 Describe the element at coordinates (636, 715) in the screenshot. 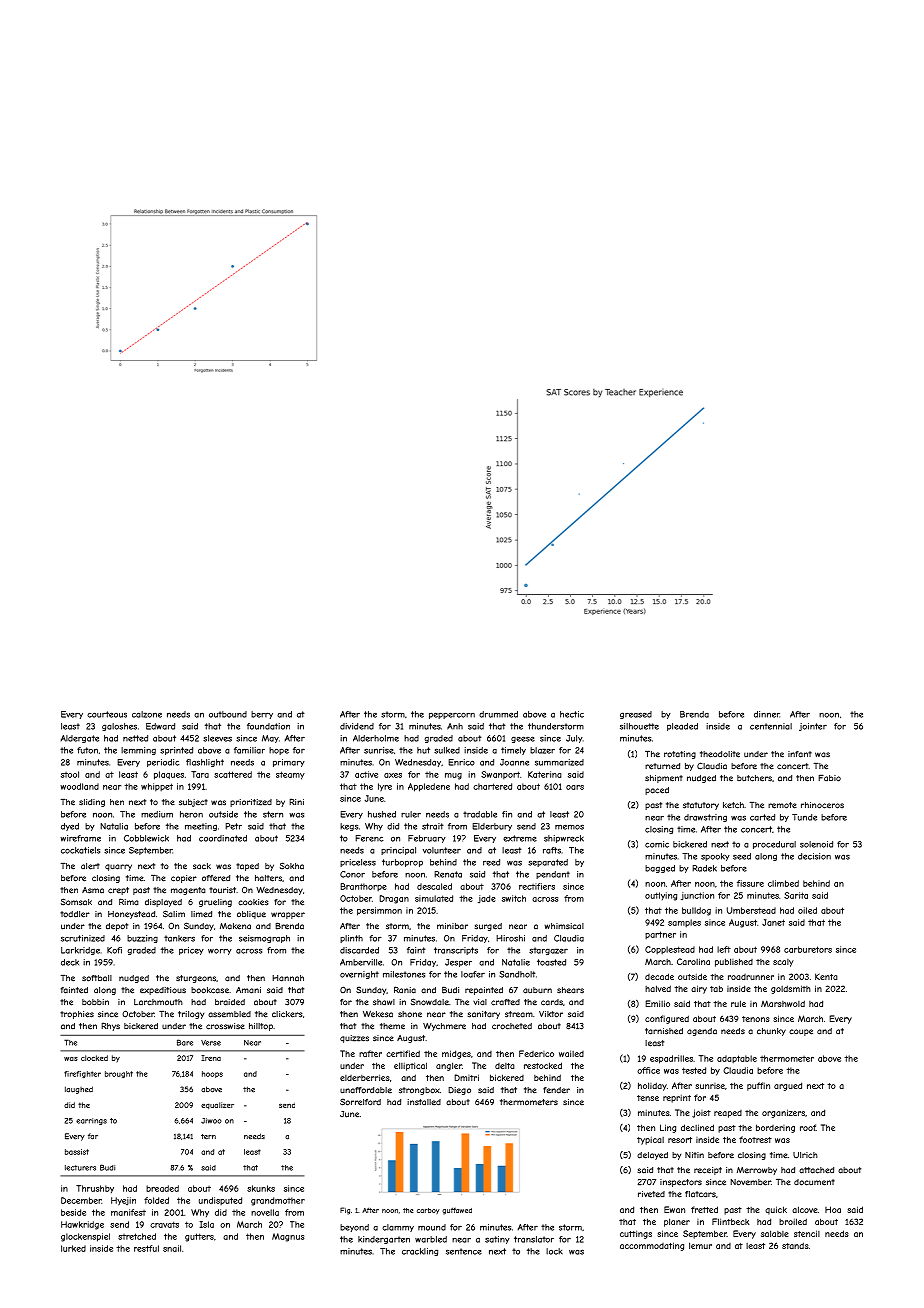

I see `greased` at that location.
